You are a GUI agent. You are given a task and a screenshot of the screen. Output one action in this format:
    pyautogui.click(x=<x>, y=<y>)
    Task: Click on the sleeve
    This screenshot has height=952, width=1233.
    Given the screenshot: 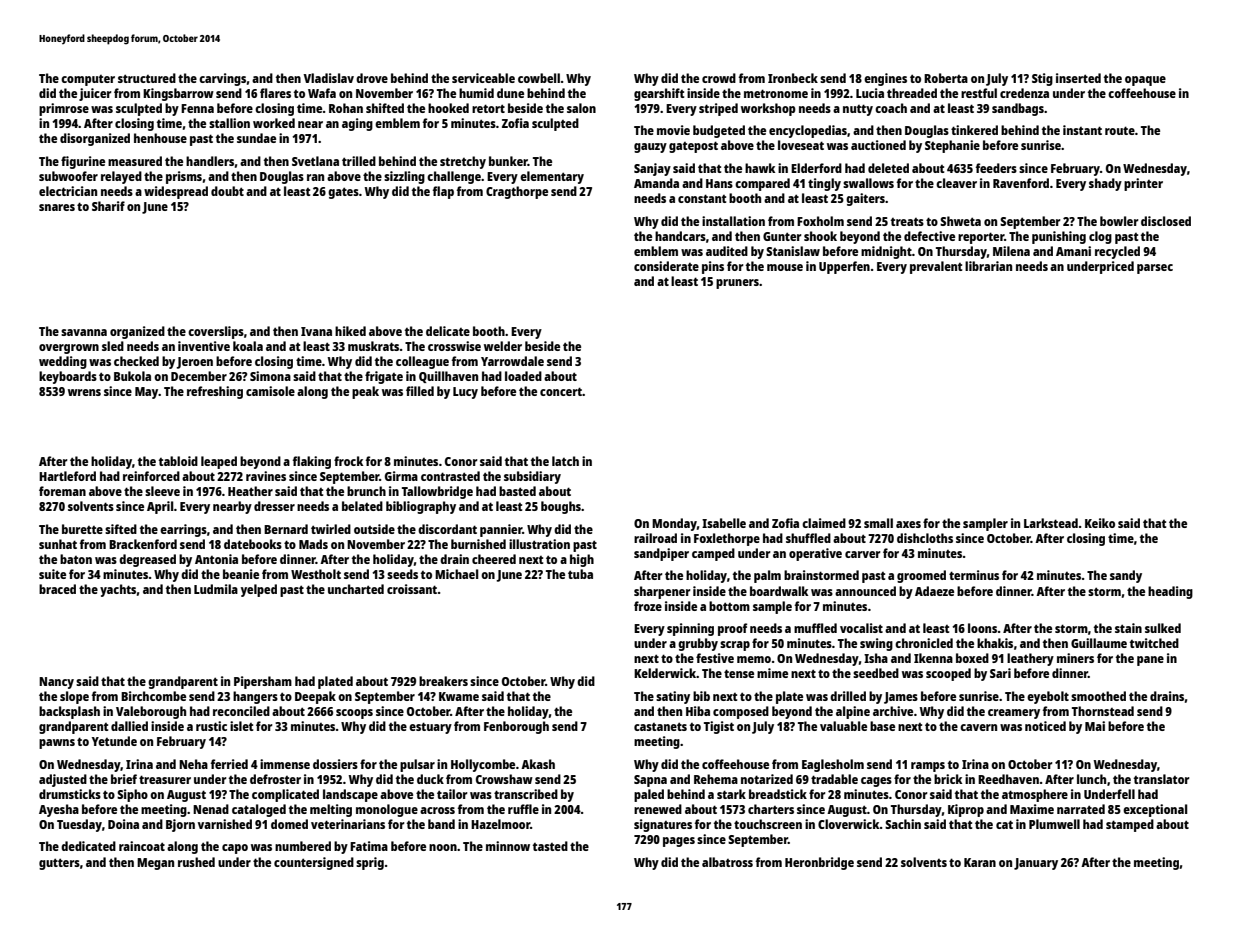 What is the action you would take?
    pyautogui.click(x=162, y=491)
